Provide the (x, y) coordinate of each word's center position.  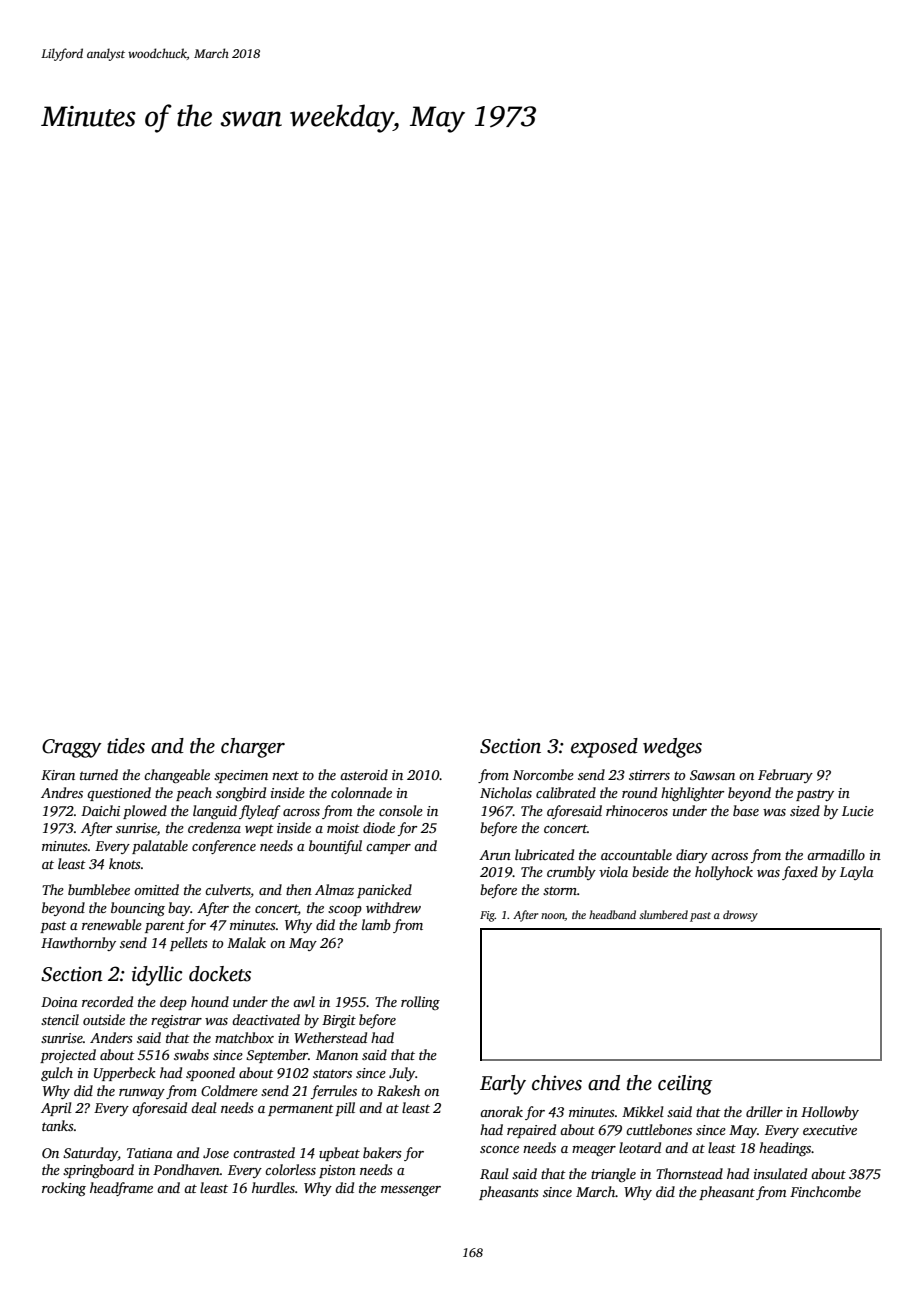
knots (125, 863)
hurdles (273, 1187)
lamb (376, 924)
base (746, 810)
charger (253, 748)
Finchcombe (825, 1191)
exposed (604, 748)
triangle (613, 1175)
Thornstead (689, 1173)
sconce (499, 1149)
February (785, 776)
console (401, 810)
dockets (220, 974)
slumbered (663, 914)
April (56, 1109)
